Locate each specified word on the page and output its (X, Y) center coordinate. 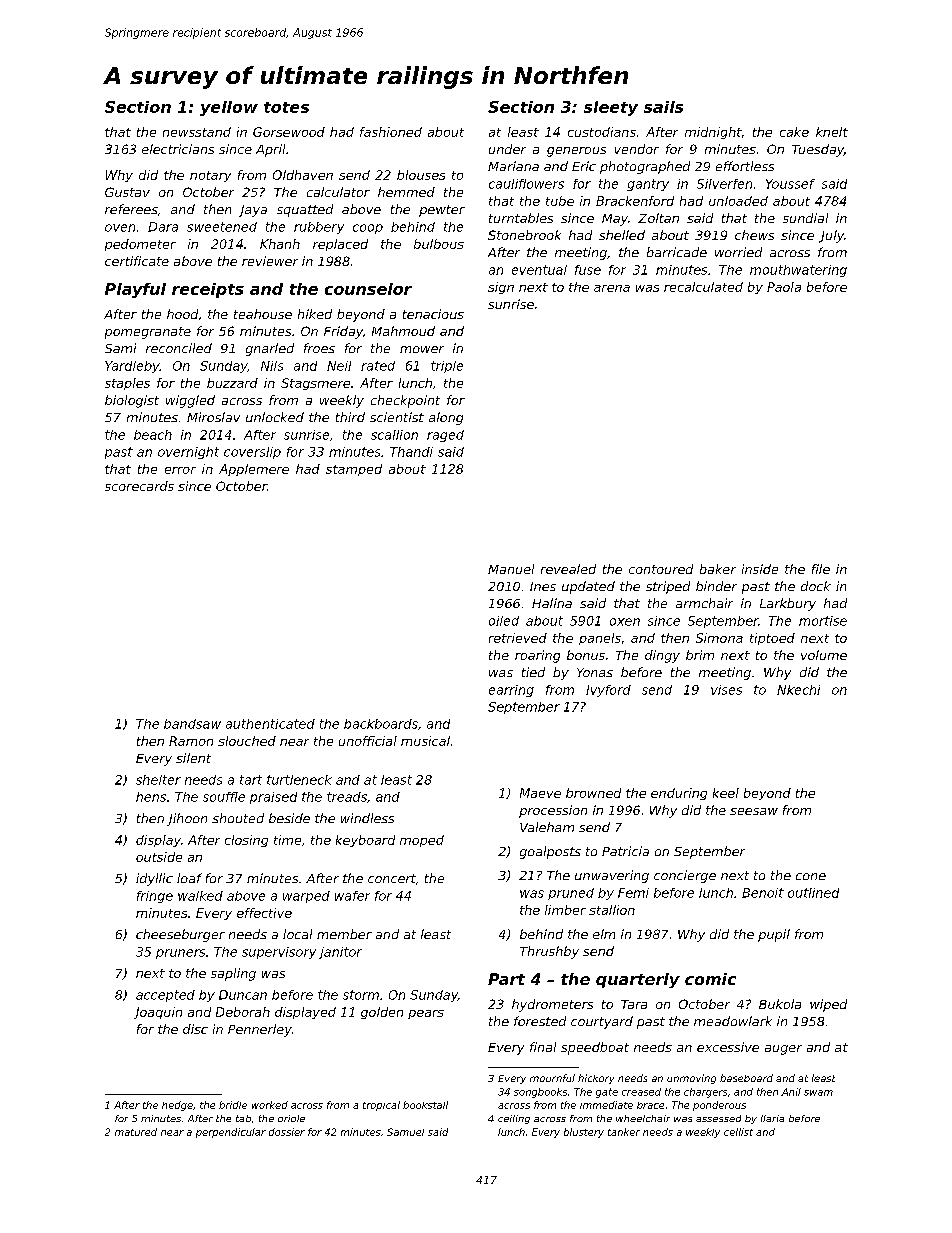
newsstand (197, 132)
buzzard (232, 383)
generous (576, 152)
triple (447, 367)
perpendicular (231, 1133)
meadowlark (733, 1021)
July (831, 236)
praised (273, 798)
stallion (612, 910)
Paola (784, 287)
